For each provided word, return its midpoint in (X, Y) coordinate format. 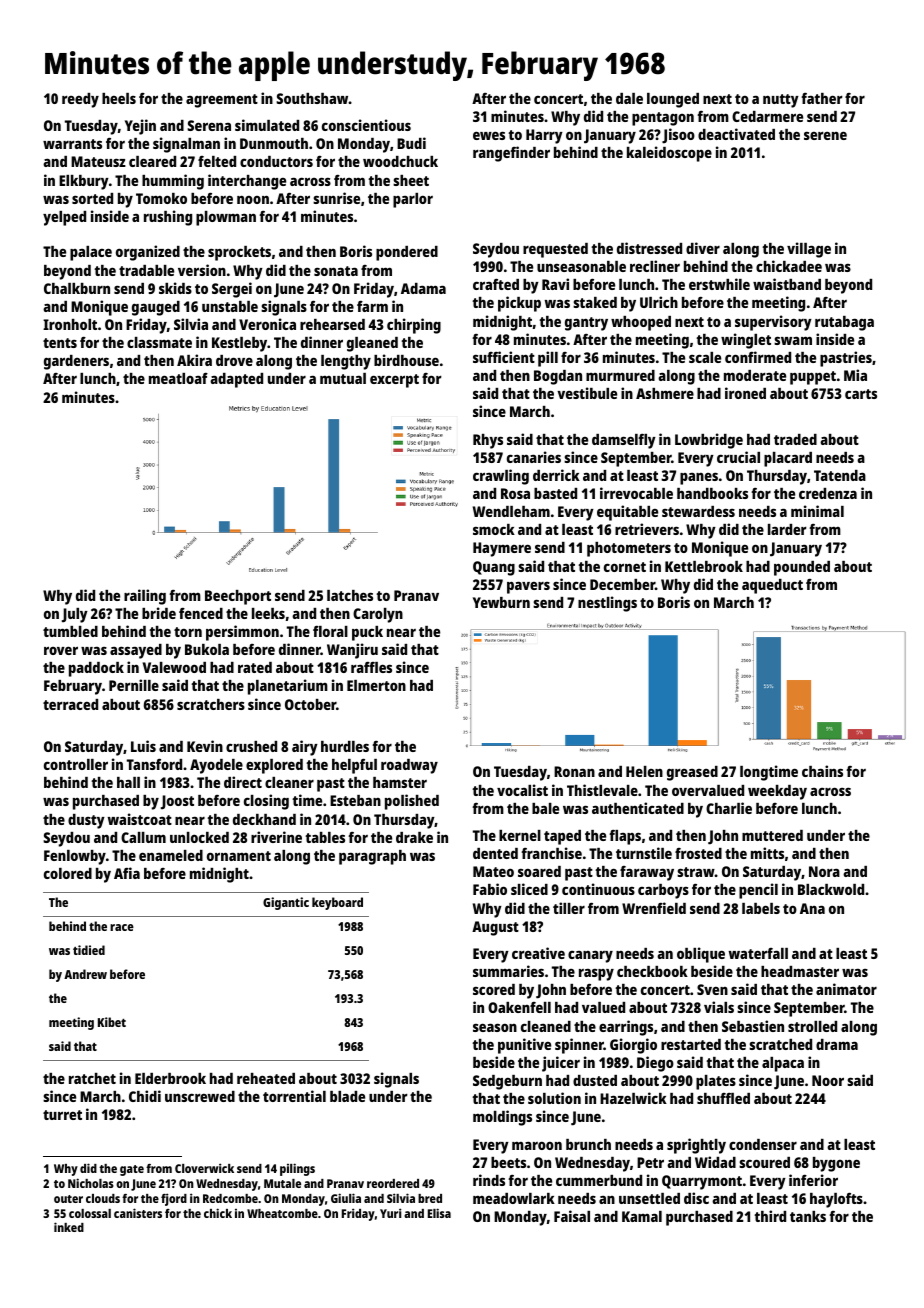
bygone (836, 1164)
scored (494, 989)
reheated (266, 1078)
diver (703, 248)
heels (119, 98)
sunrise (336, 198)
